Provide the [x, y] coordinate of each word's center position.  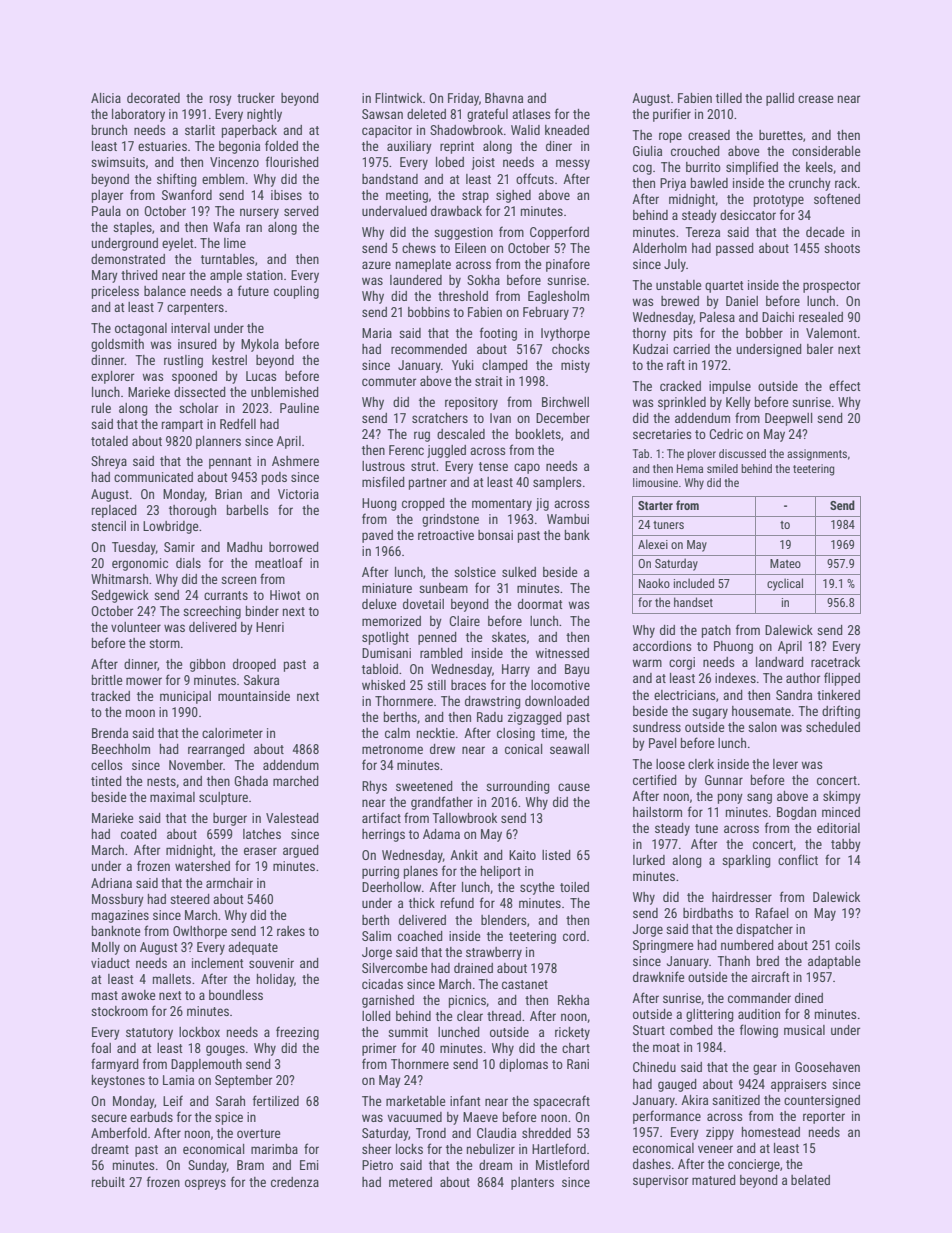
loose [670, 764]
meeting [407, 196]
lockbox [199, 1032]
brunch [109, 130]
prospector [831, 287]
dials [188, 563]
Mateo [785, 563]
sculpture [223, 798]
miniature [387, 588]
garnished [388, 1001]
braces [468, 685]
